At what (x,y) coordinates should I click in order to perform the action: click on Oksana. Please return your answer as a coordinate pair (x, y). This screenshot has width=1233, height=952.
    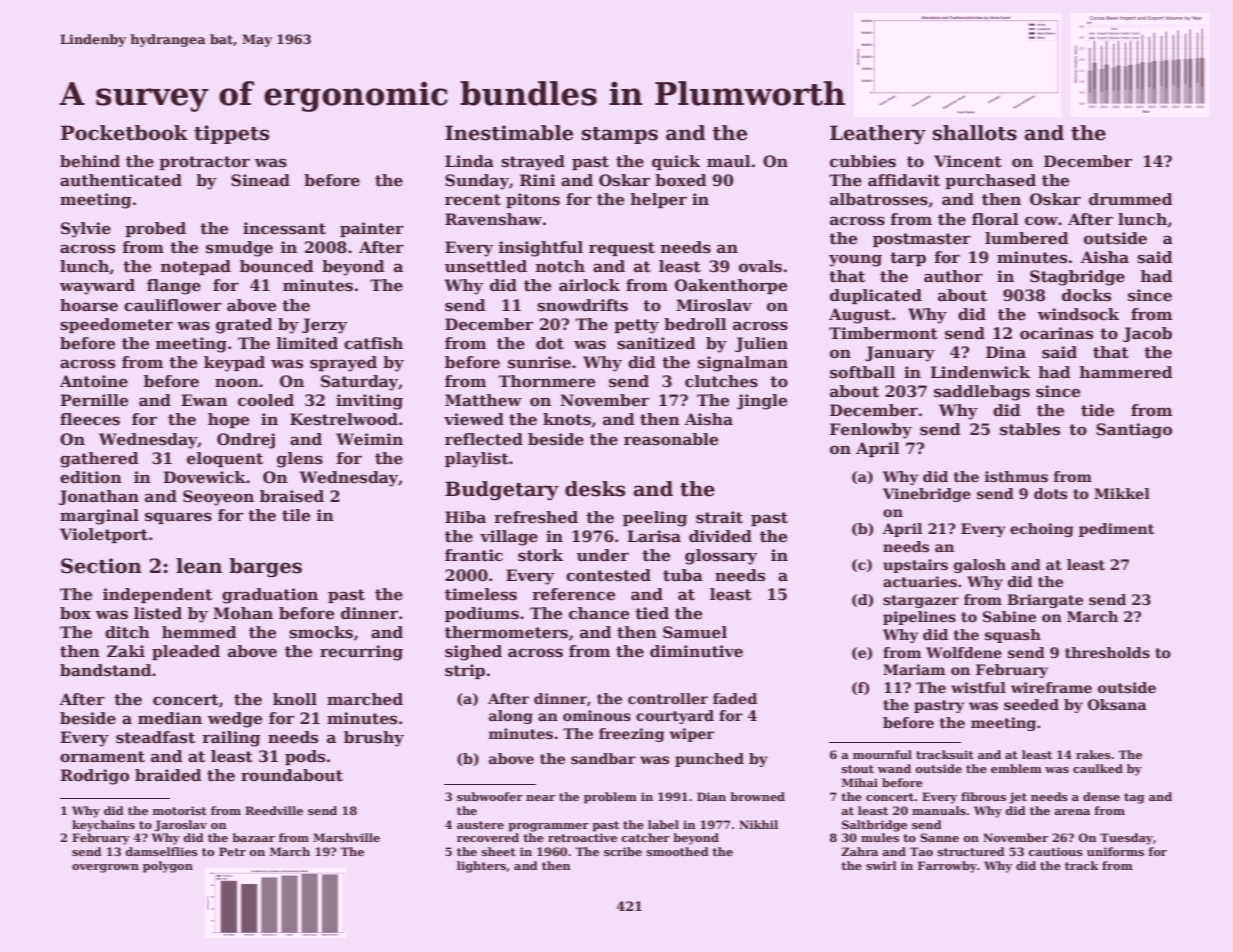
    Looking at the image, I should click on (1117, 704).
